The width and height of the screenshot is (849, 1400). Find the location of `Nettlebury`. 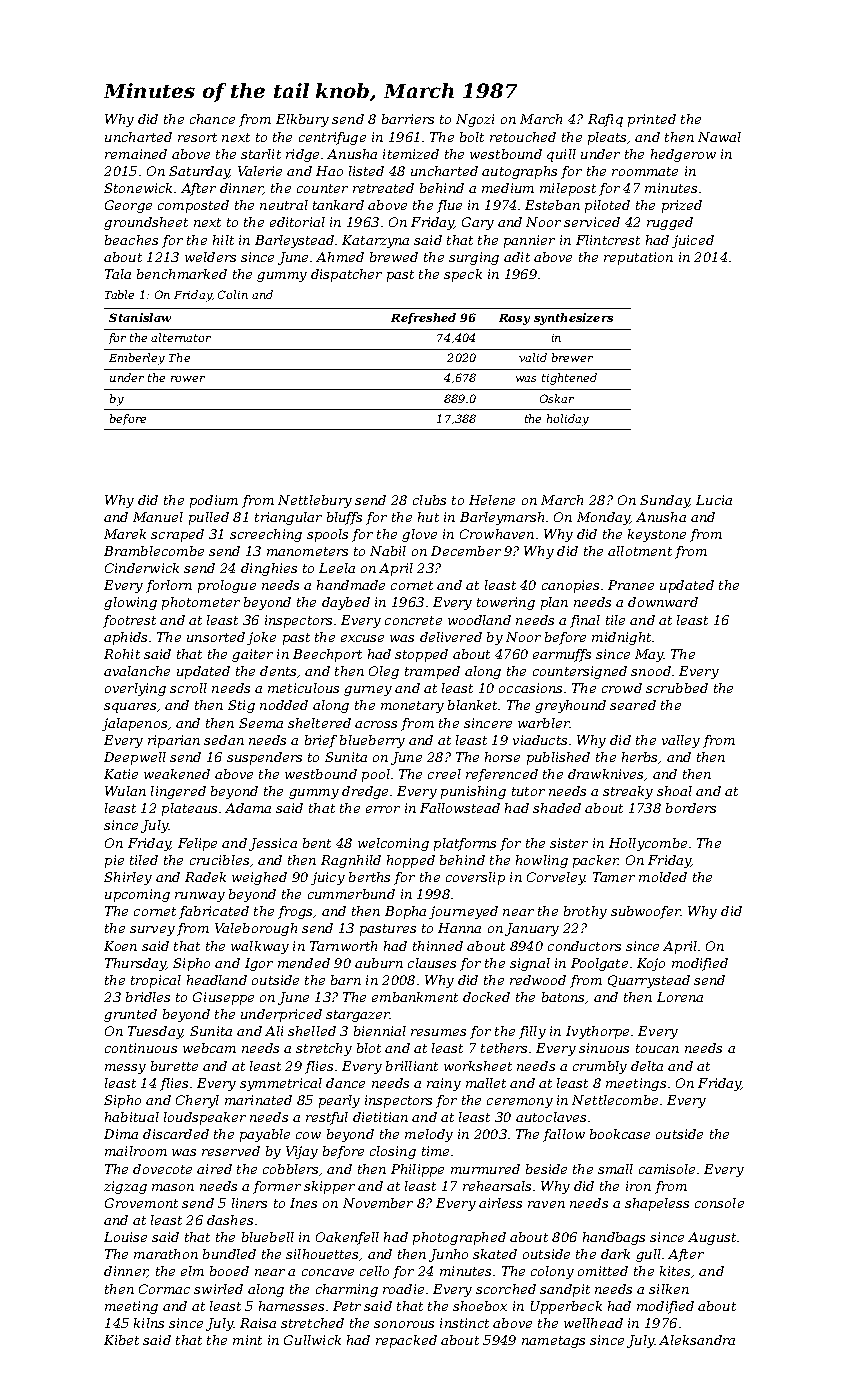

Nettlebury is located at coordinates (315, 501).
